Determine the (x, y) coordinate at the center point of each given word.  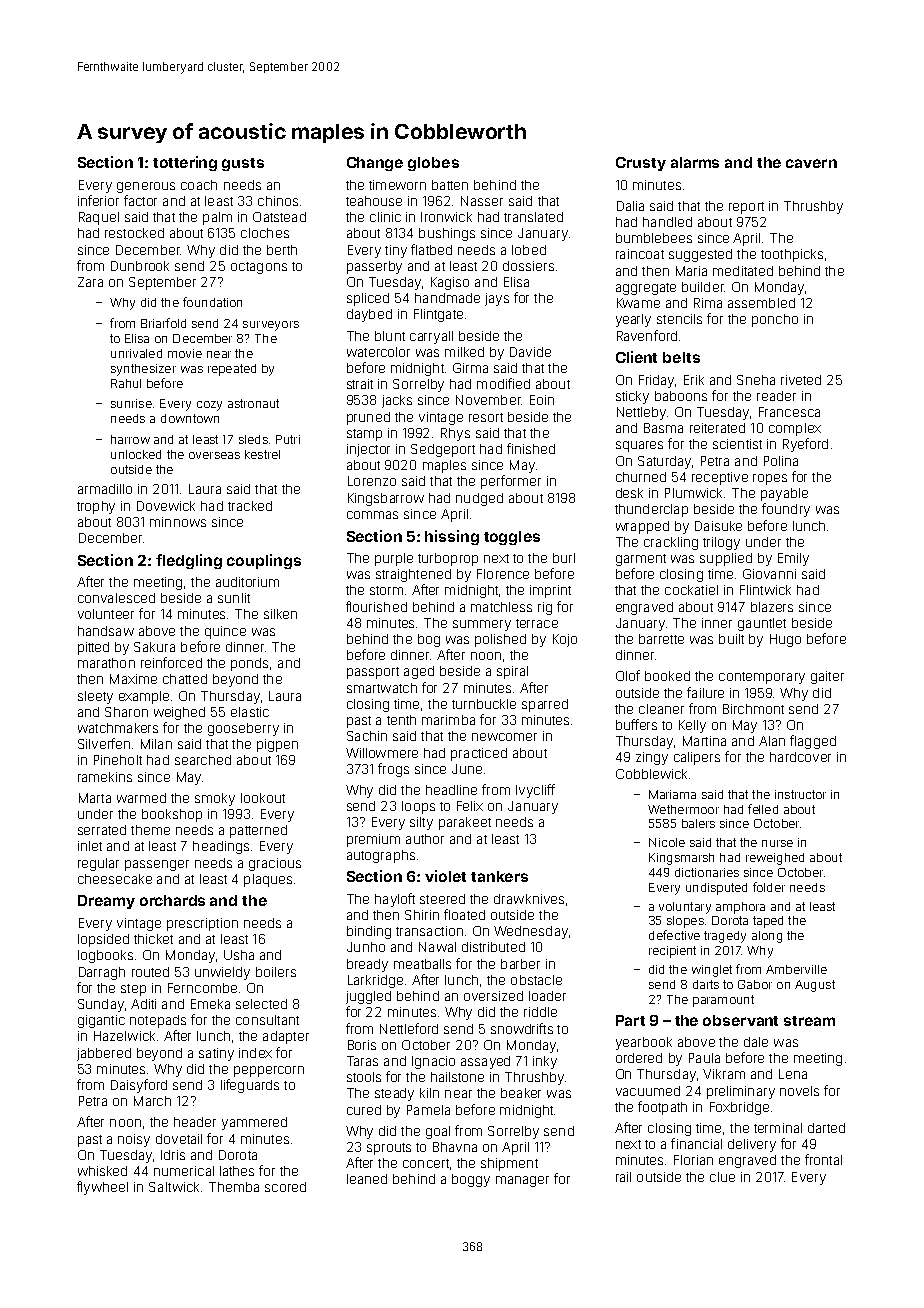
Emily (793, 559)
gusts (243, 164)
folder (769, 887)
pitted (93, 648)
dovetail (179, 1139)
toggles (512, 538)
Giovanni (769, 574)
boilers (276, 972)
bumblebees (654, 238)
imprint (550, 591)
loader (547, 996)
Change (375, 164)
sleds (253, 439)
